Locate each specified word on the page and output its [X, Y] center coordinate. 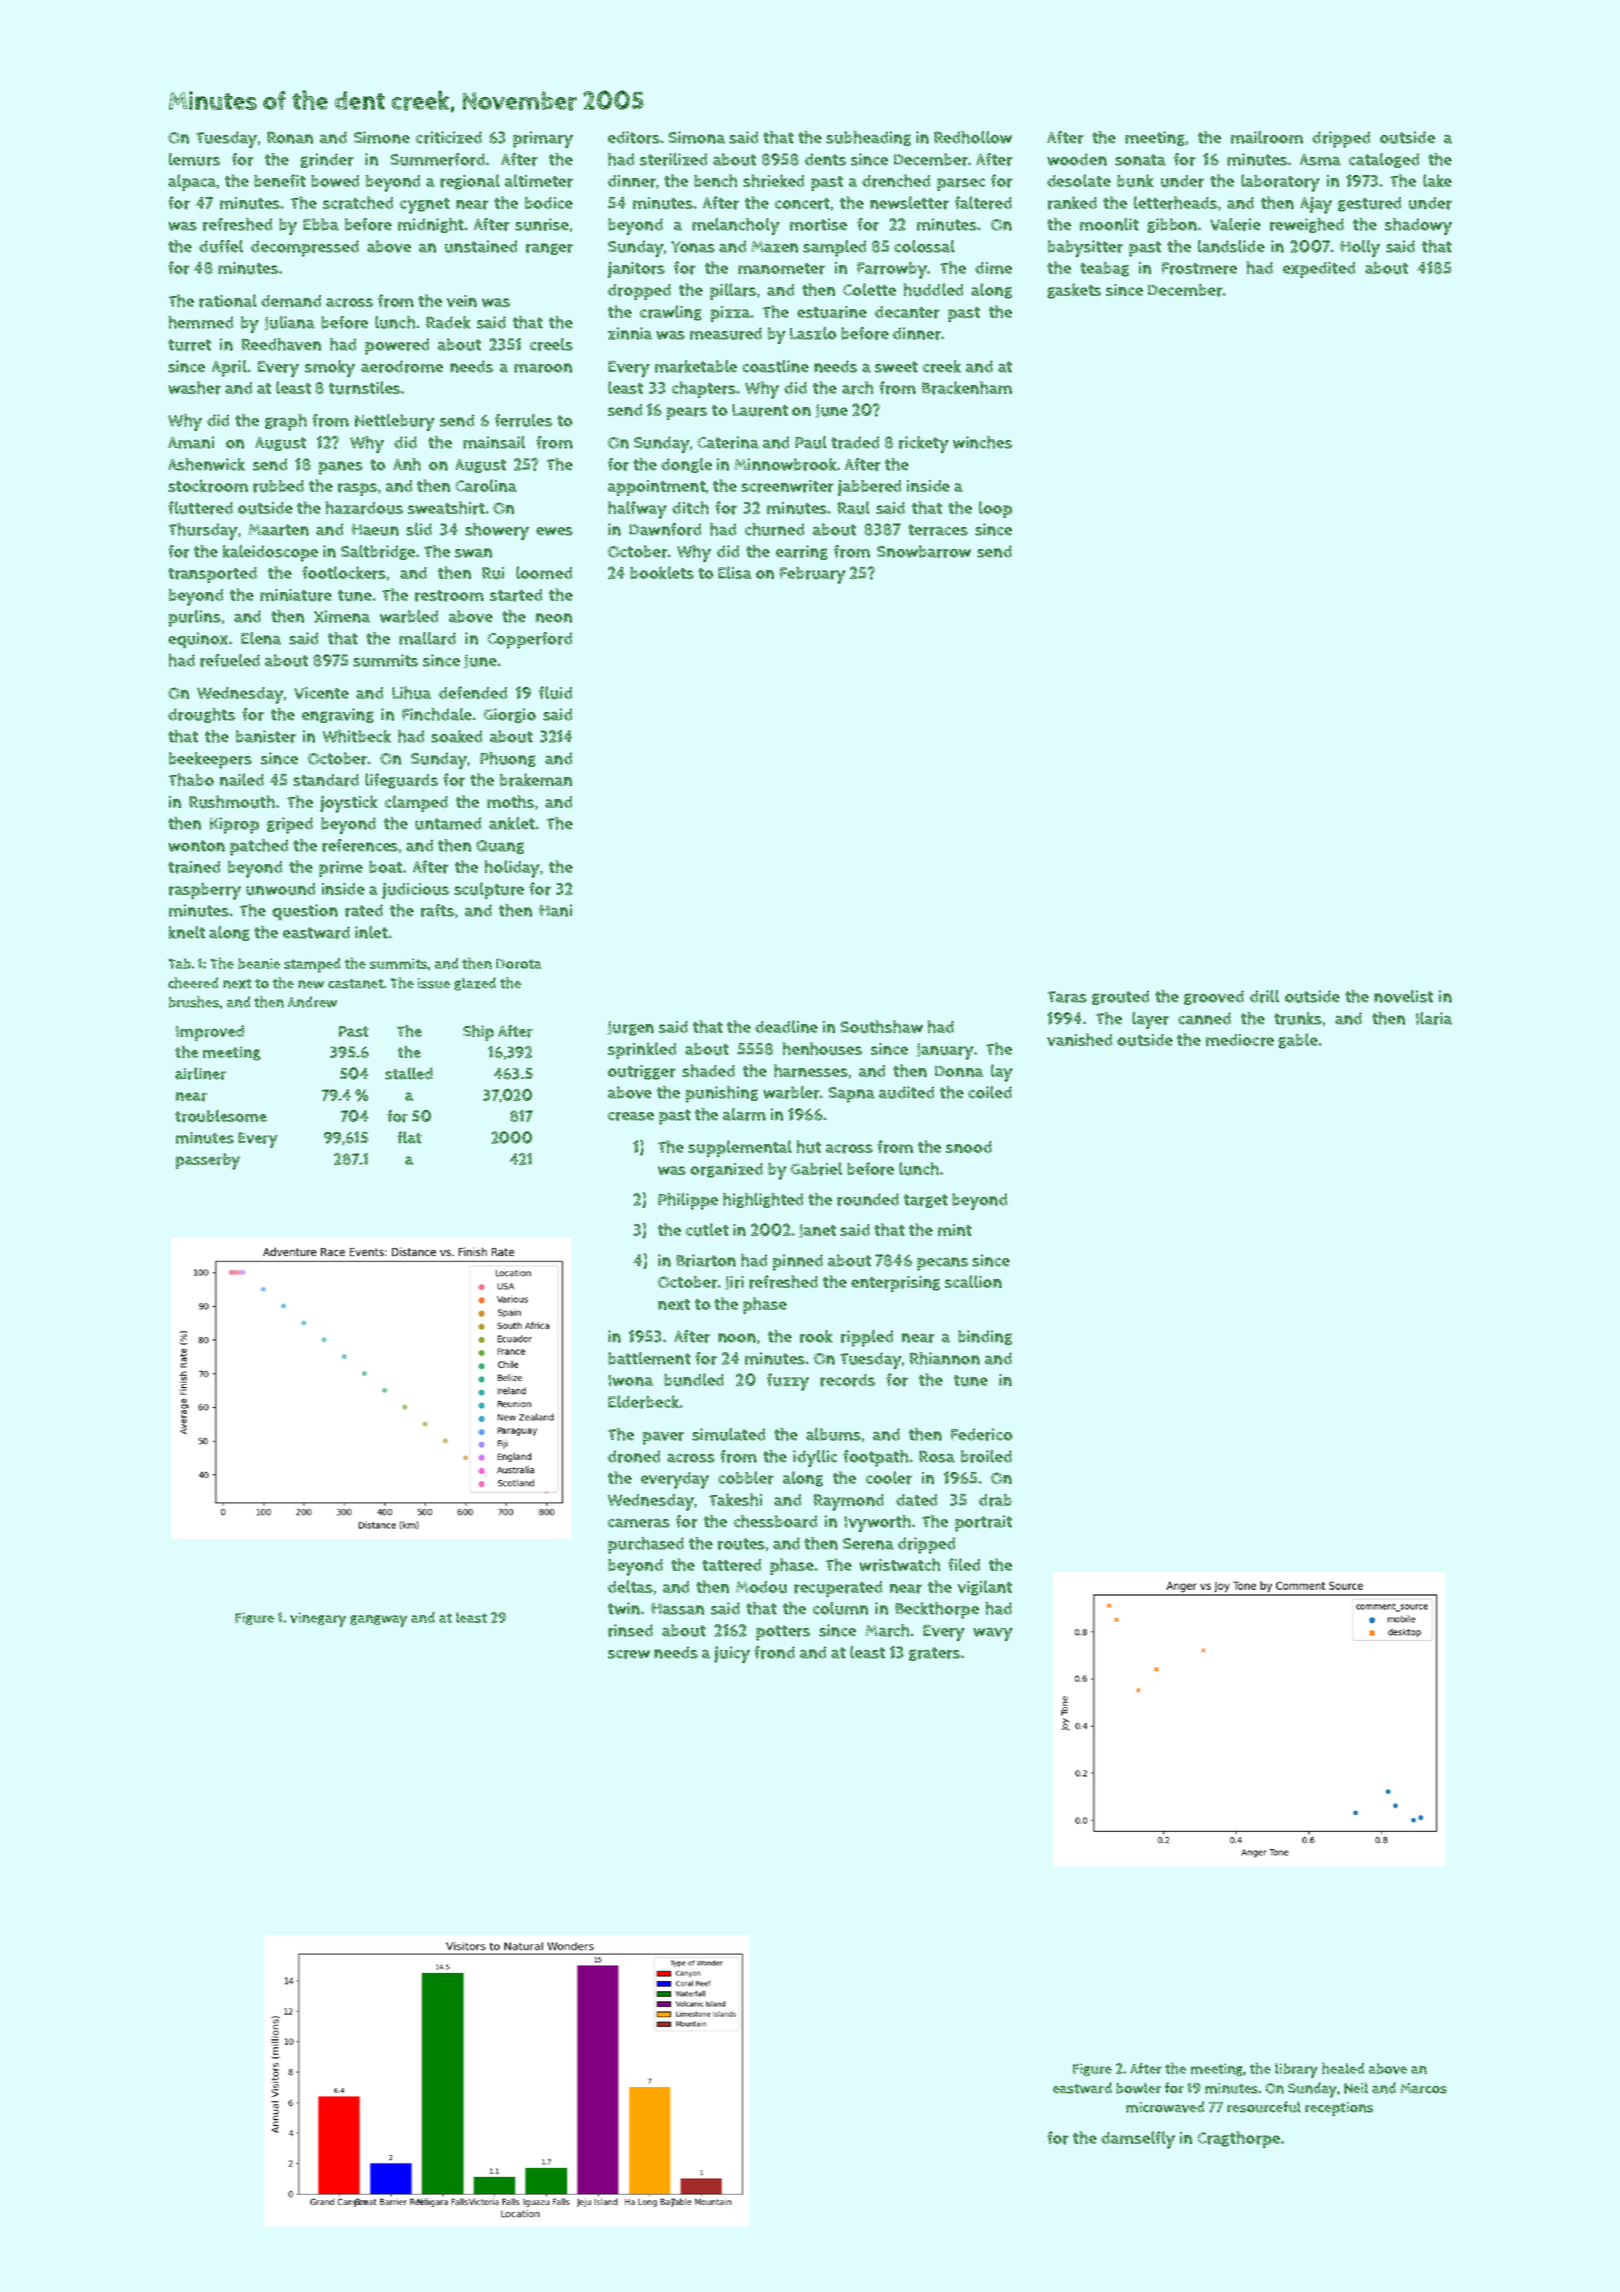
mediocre [1240, 1040]
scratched [358, 203]
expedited [1319, 270]
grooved [1214, 998]
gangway [378, 1621]
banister [266, 736]
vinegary [318, 1619]
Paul [811, 442]
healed [1343, 2068]
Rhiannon [945, 1358]
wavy [993, 1634]
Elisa [735, 572]
